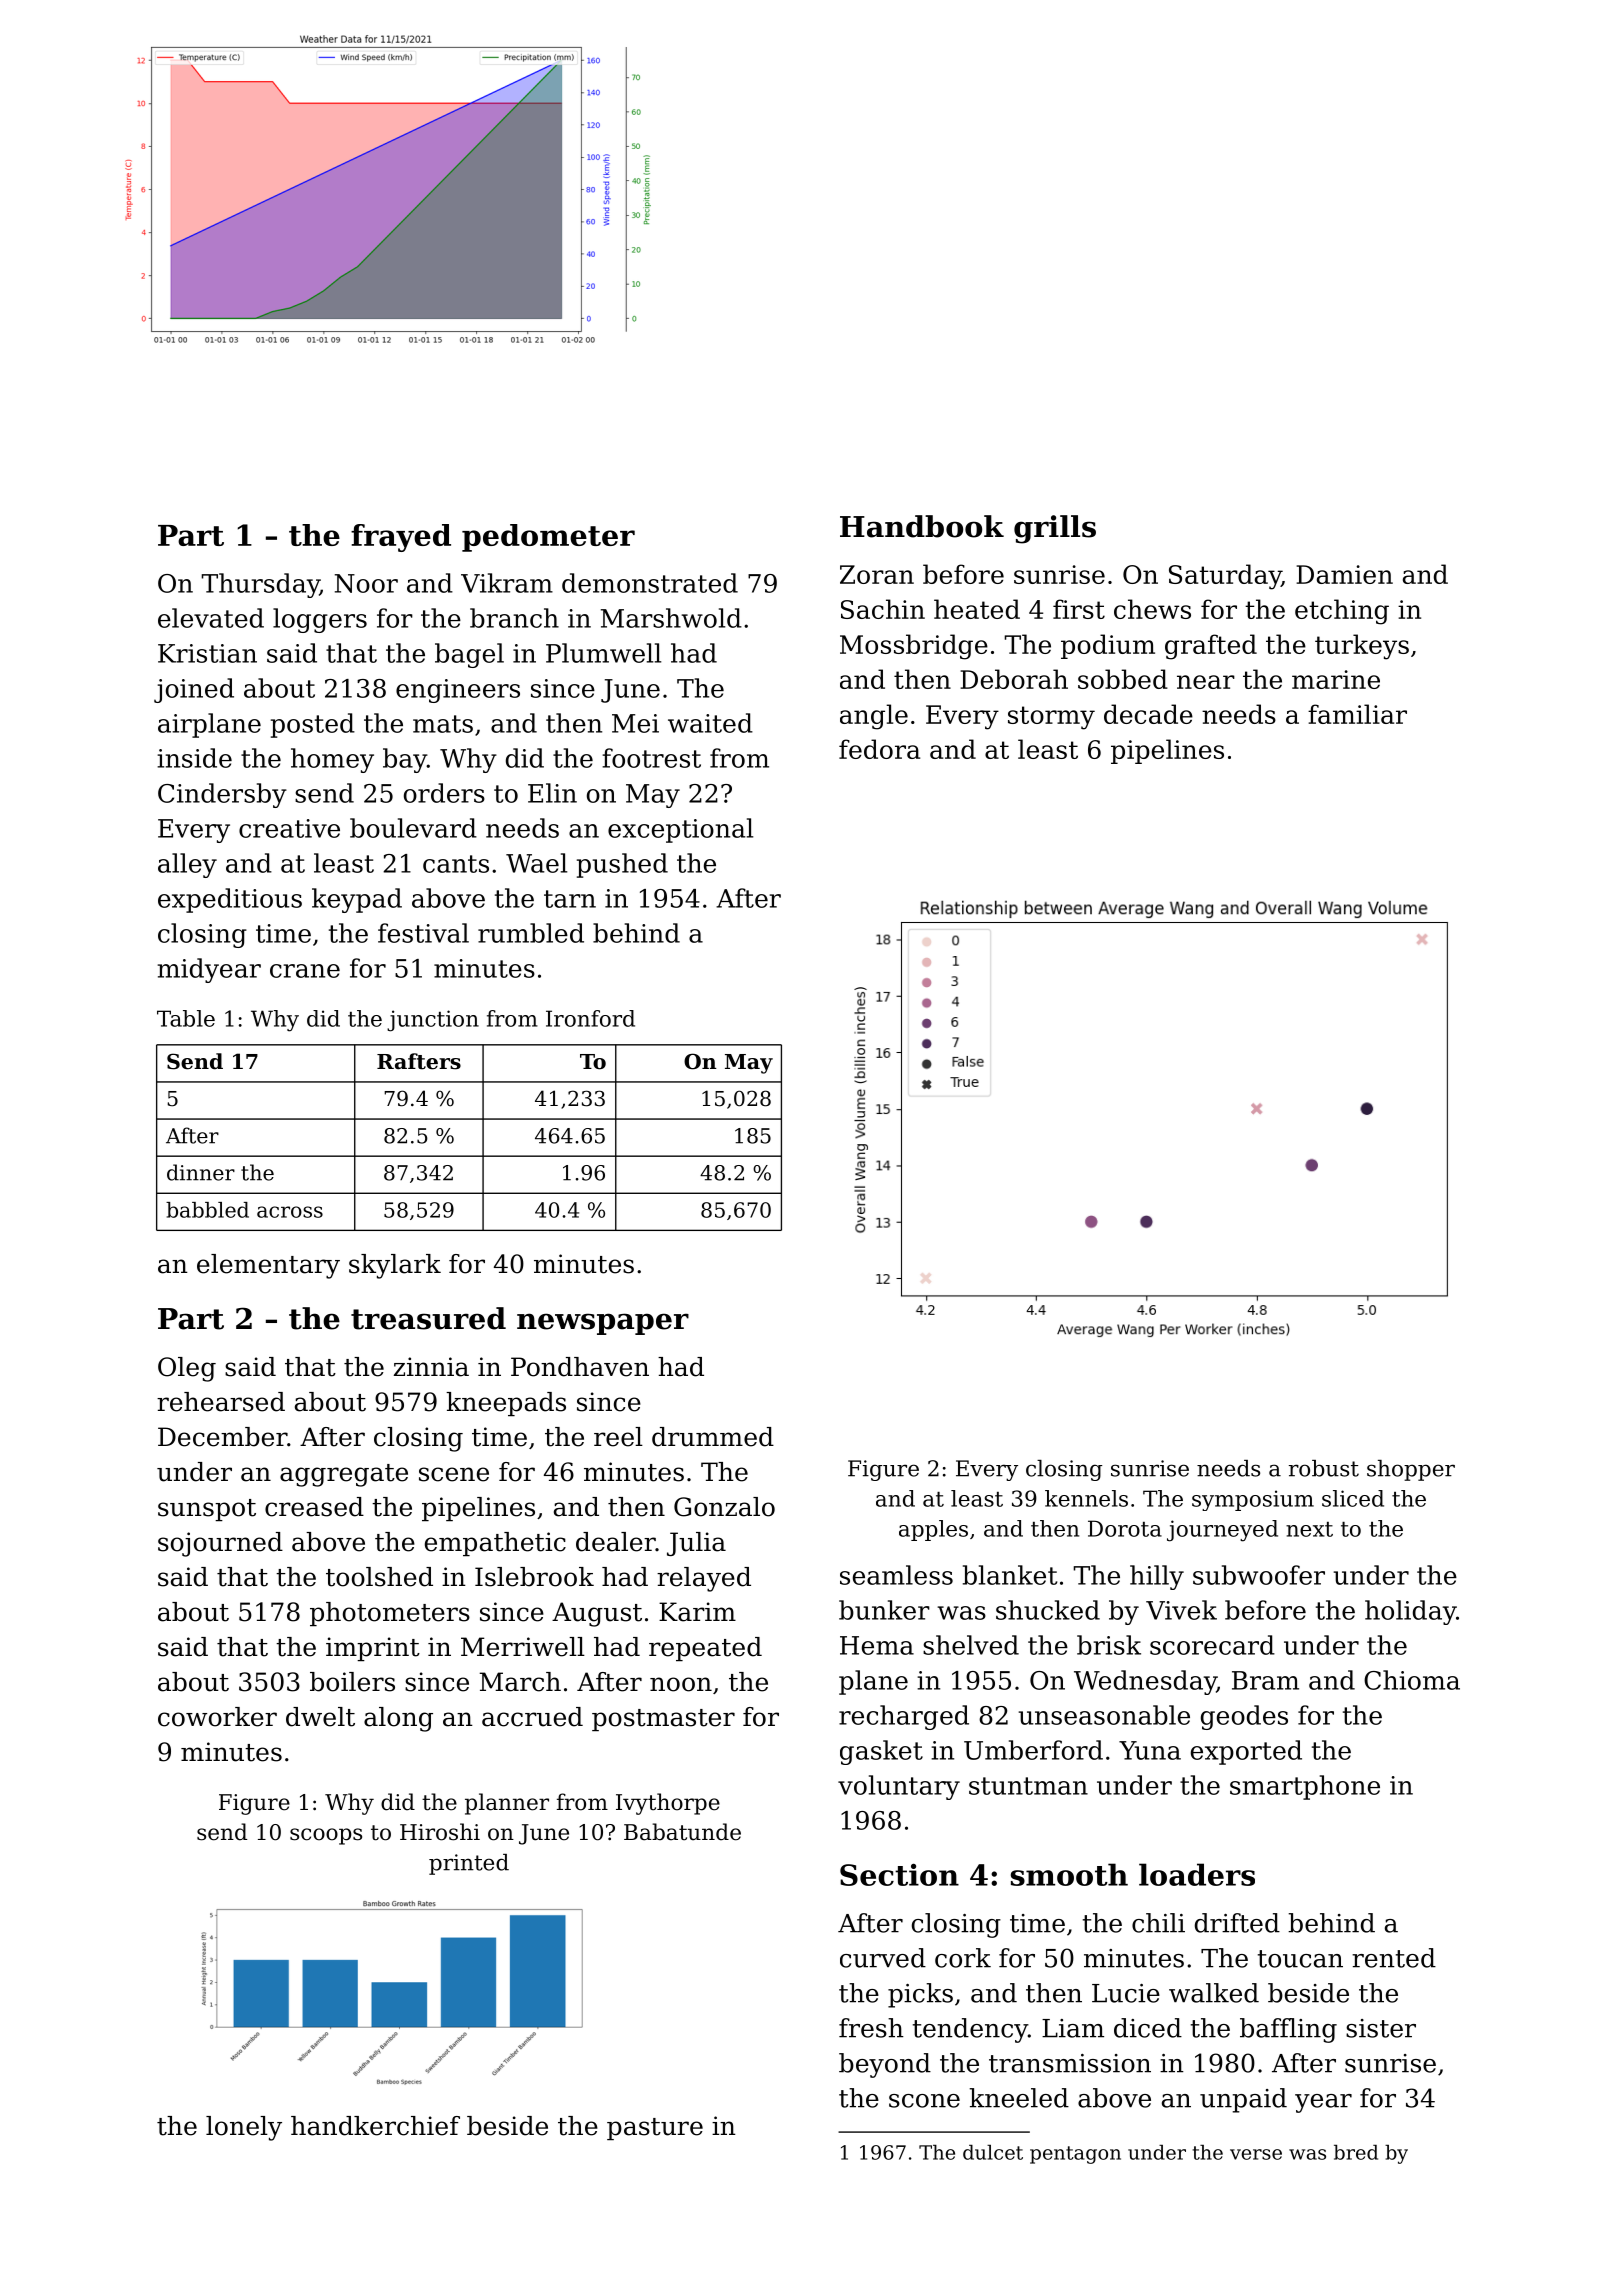 The height and width of the image is (2292, 1620). What do you see at coordinates (534, 1577) in the image?
I see `Islebrook` at bounding box center [534, 1577].
